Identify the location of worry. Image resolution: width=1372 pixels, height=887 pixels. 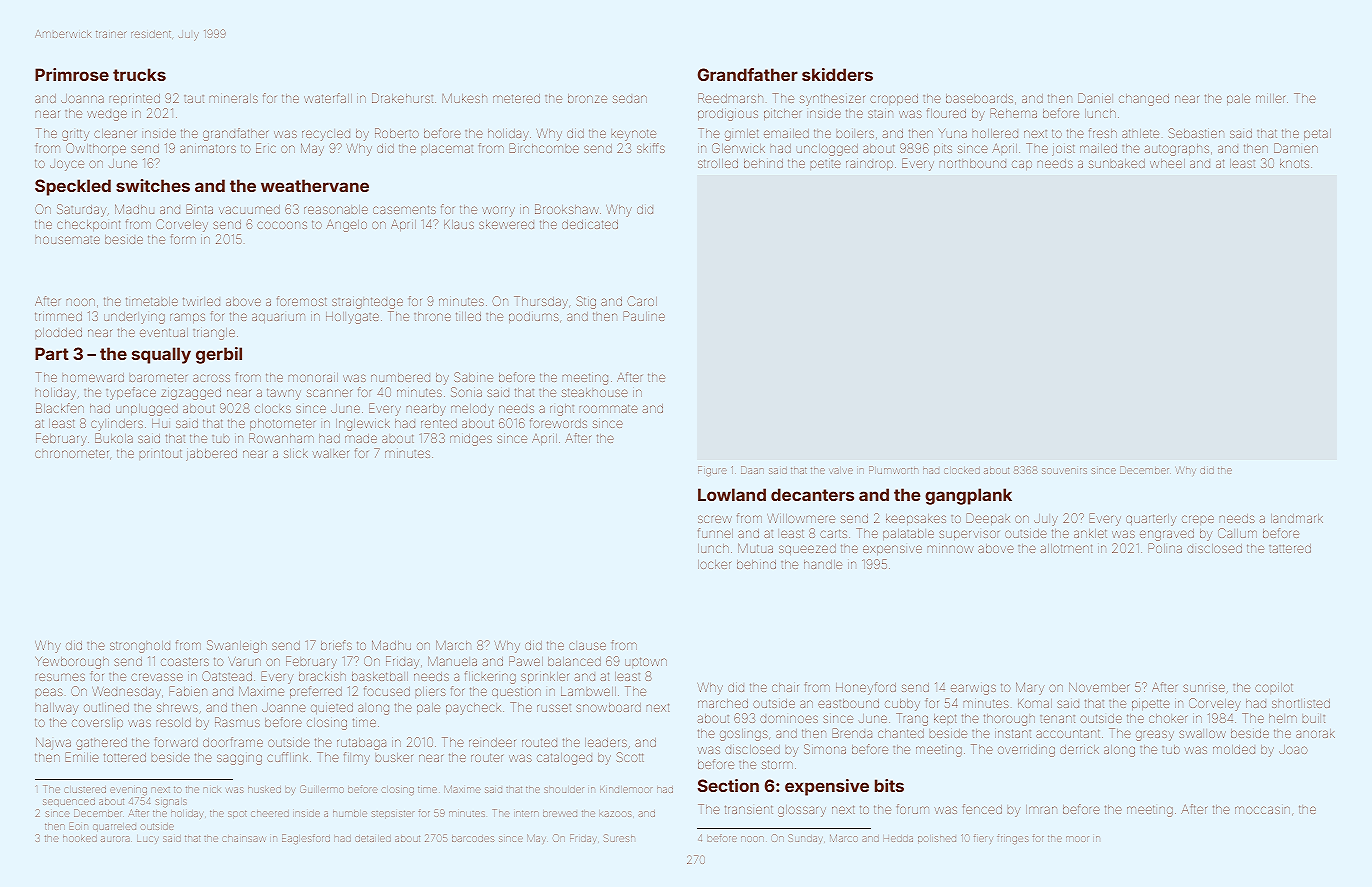
(498, 211).
